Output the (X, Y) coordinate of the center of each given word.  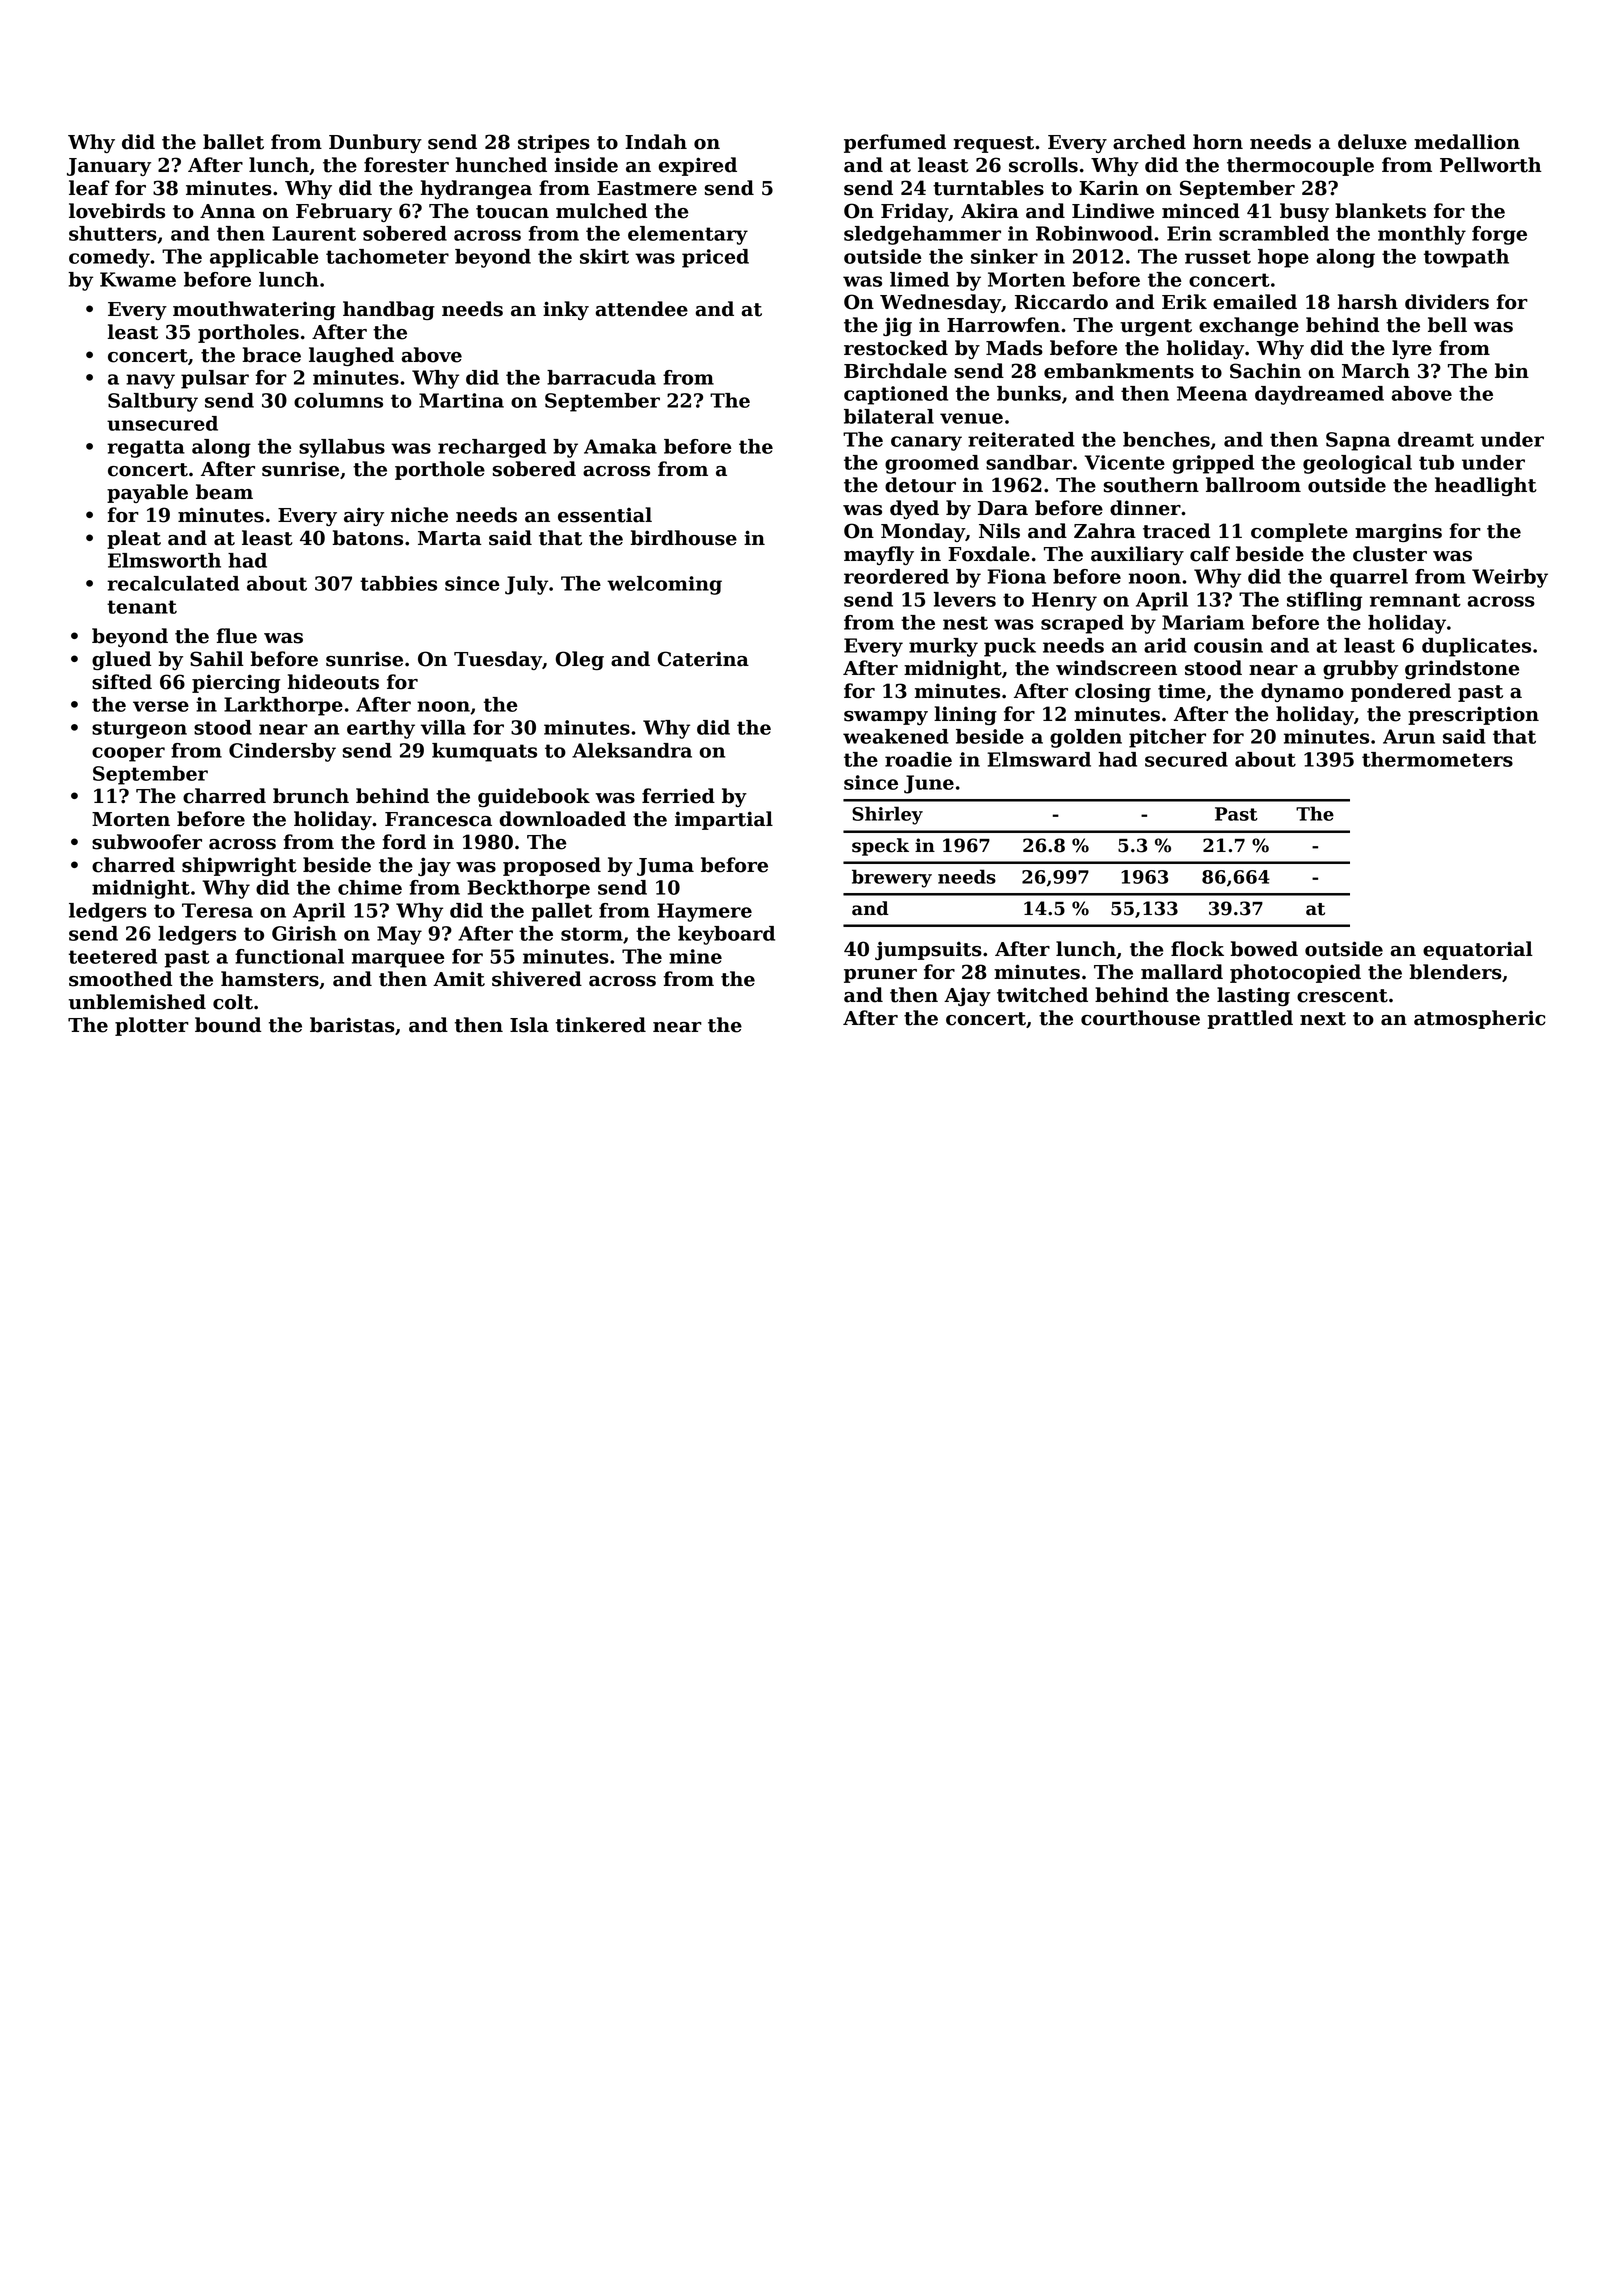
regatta (146, 449)
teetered (113, 956)
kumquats (484, 752)
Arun (1409, 736)
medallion (1467, 142)
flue (237, 636)
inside (586, 165)
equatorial (1478, 950)
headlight (1486, 486)
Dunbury (375, 143)
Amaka (620, 446)
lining (965, 715)
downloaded (562, 819)
